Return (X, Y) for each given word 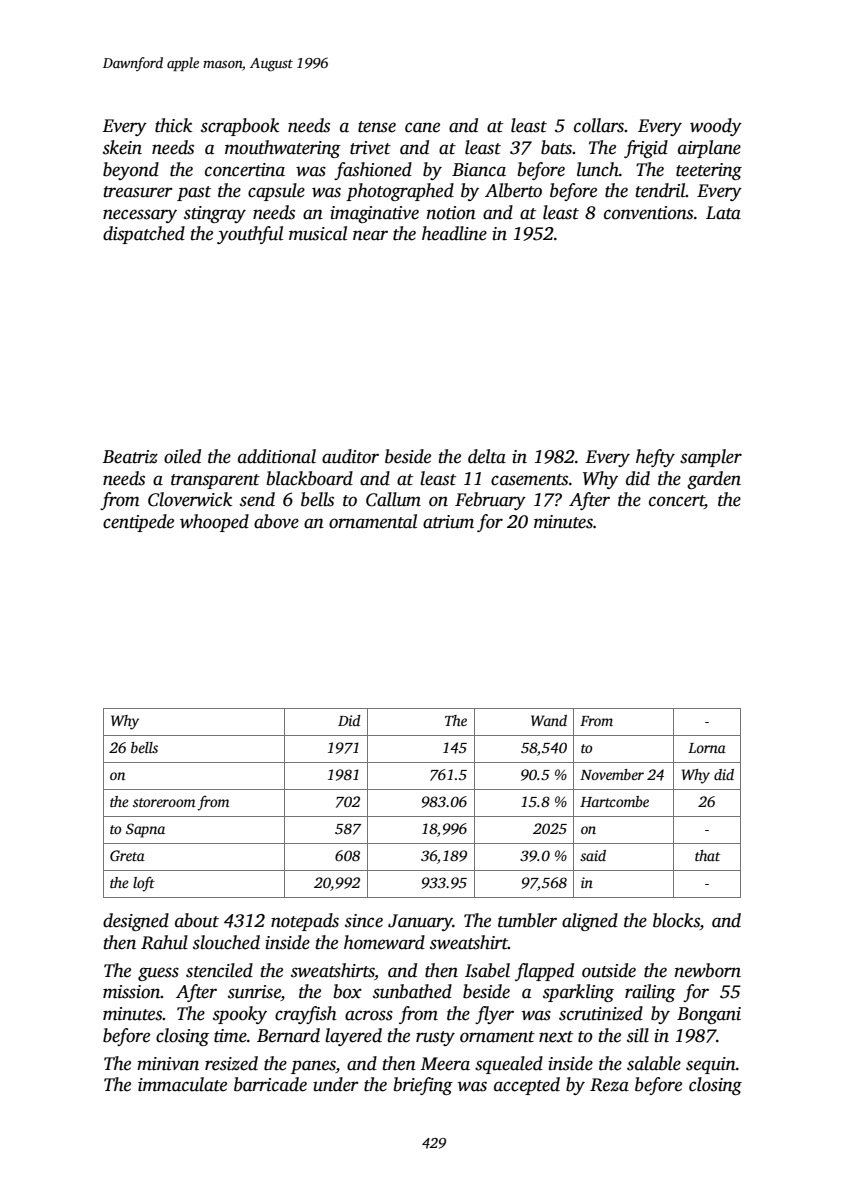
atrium (448, 522)
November (612, 774)
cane (422, 127)
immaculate (182, 1084)
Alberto (513, 190)
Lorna (707, 748)
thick (173, 125)
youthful (250, 235)
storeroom (164, 802)
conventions (648, 213)
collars (599, 125)
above (276, 521)
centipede (138, 523)
